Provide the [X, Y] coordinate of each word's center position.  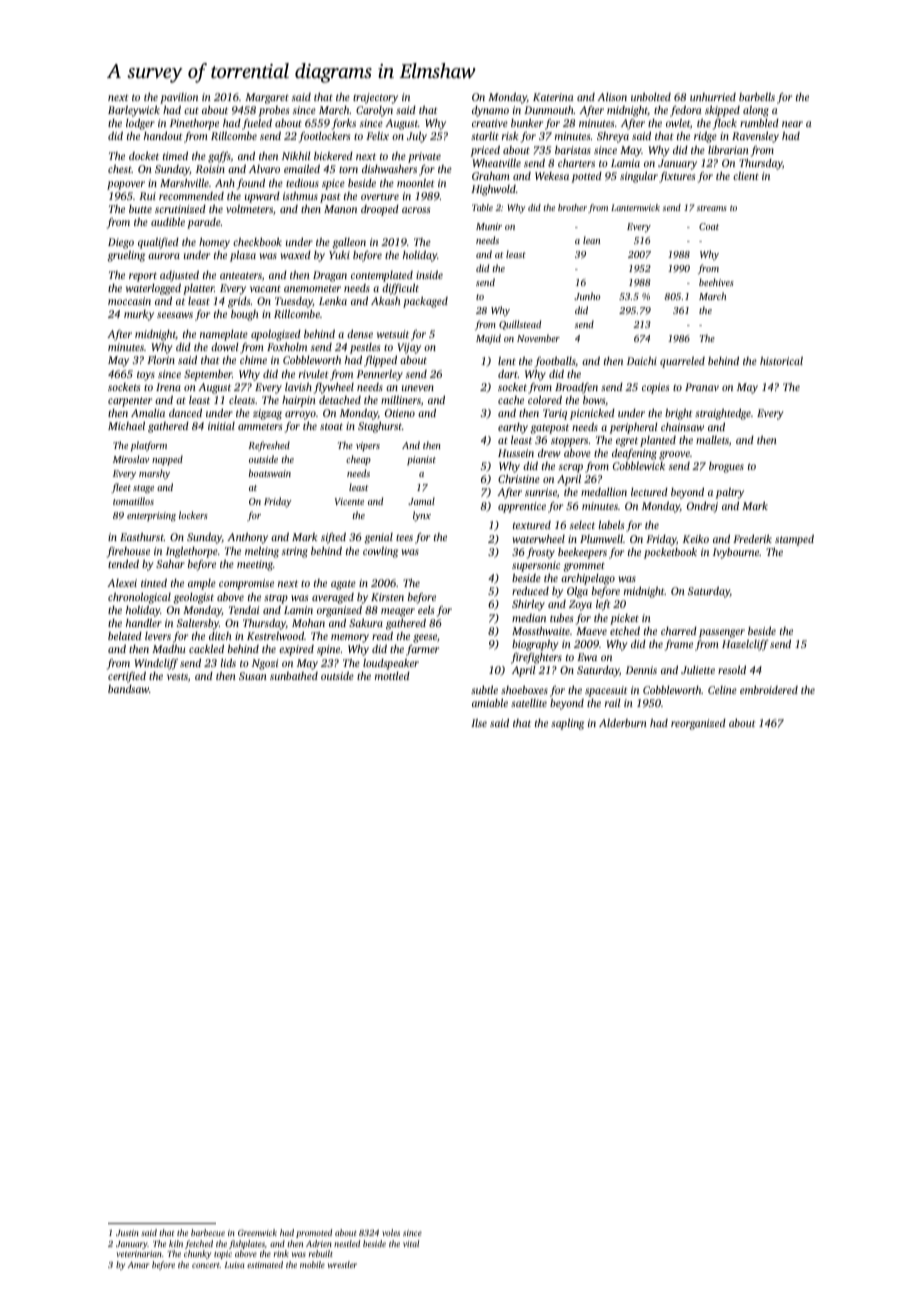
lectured [649, 492]
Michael [126, 426]
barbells [757, 97]
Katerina [553, 97]
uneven [418, 388]
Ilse [479, 723]
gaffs [219, 157]
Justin [127, 1233]
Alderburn [623, 722]
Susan [253, 676]
